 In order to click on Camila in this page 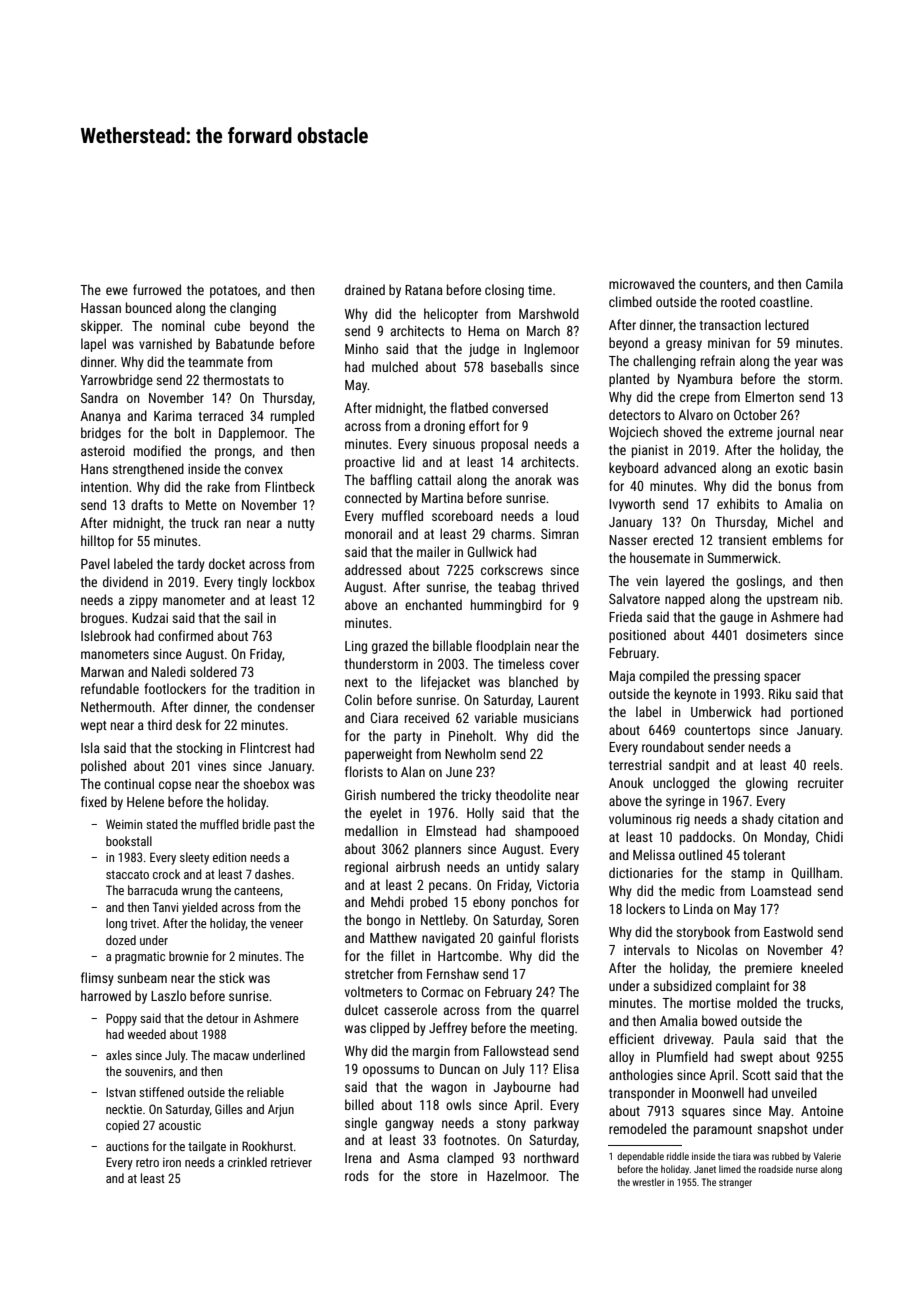, I will do `click(824, 283)`.
